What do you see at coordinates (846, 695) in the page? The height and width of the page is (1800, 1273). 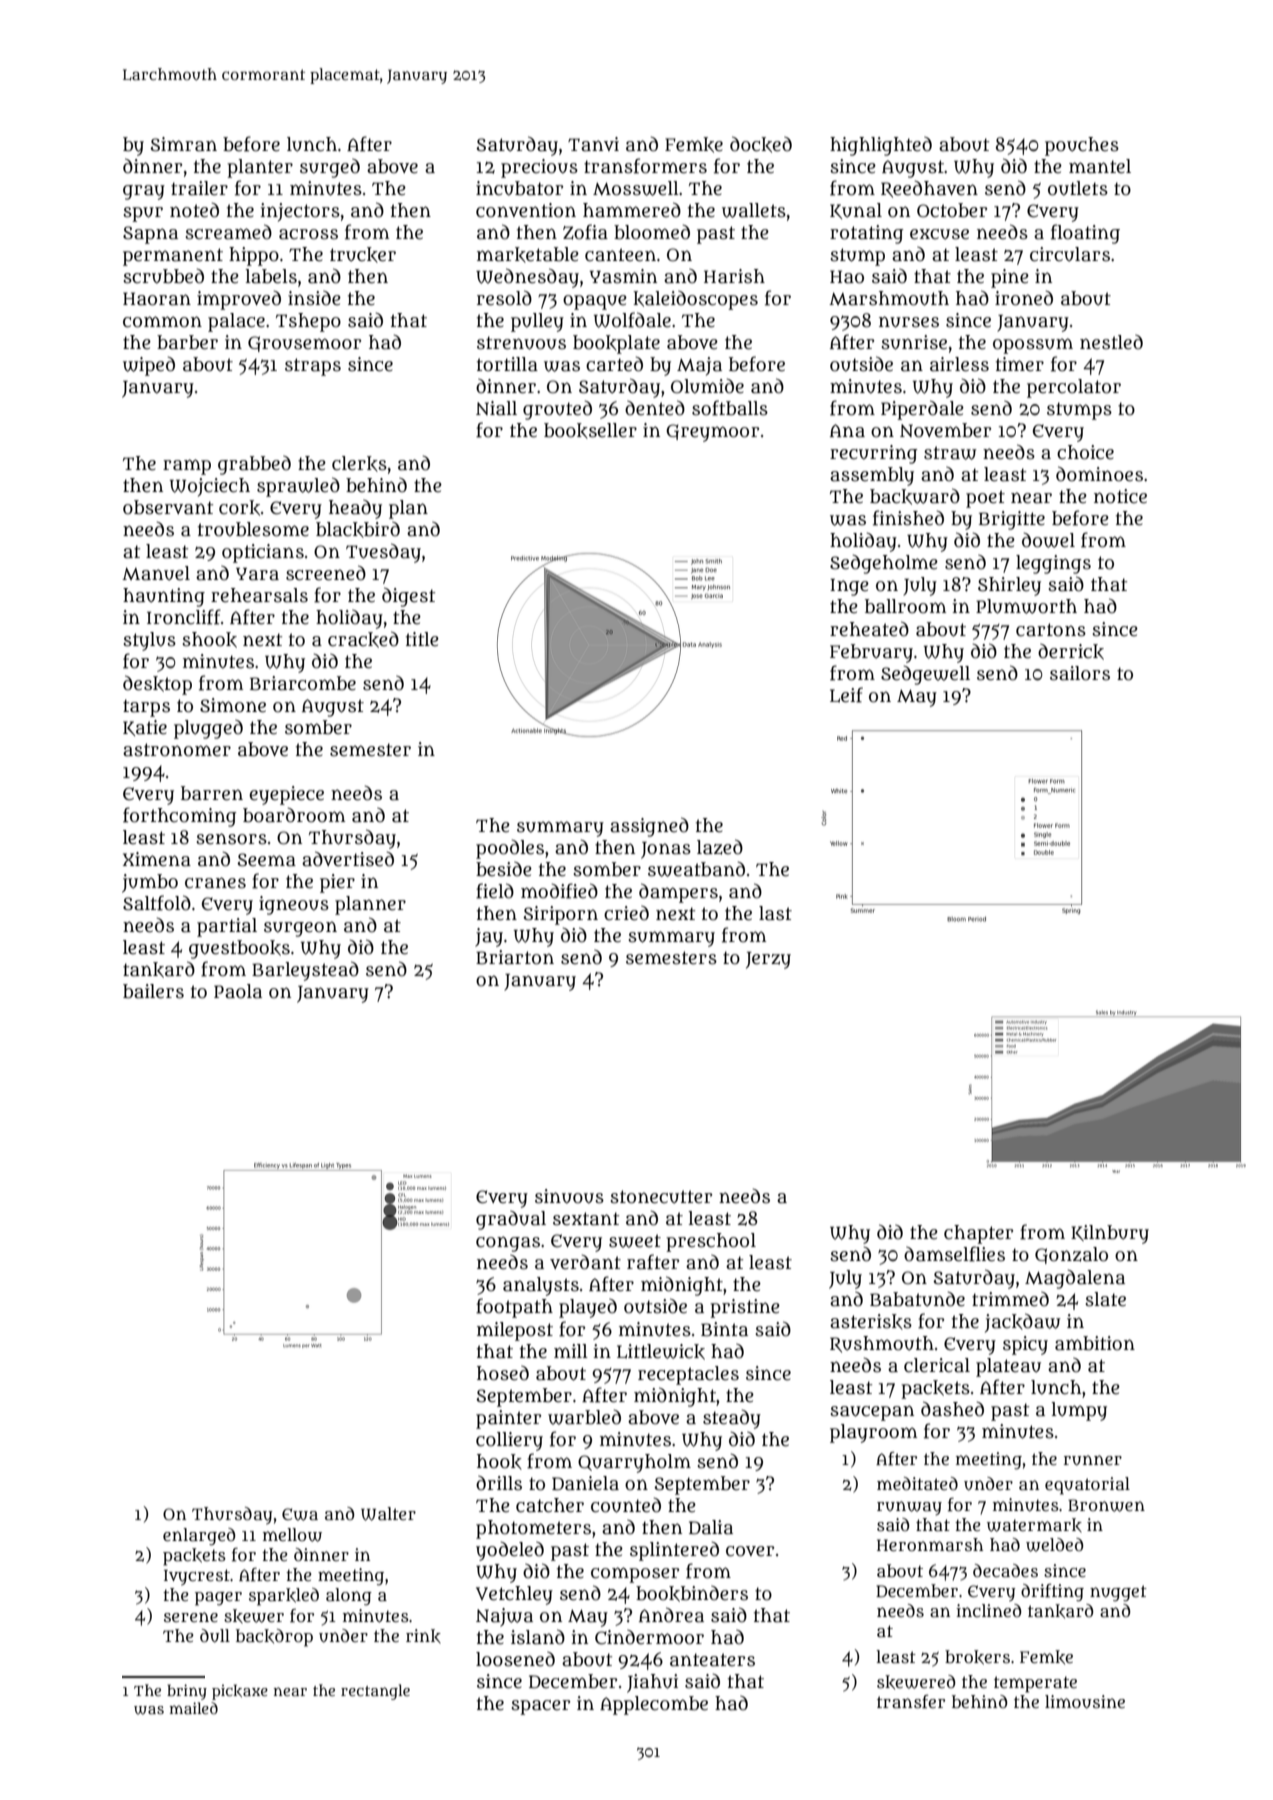 I see `Leif` at bounding box center [846, 695].
